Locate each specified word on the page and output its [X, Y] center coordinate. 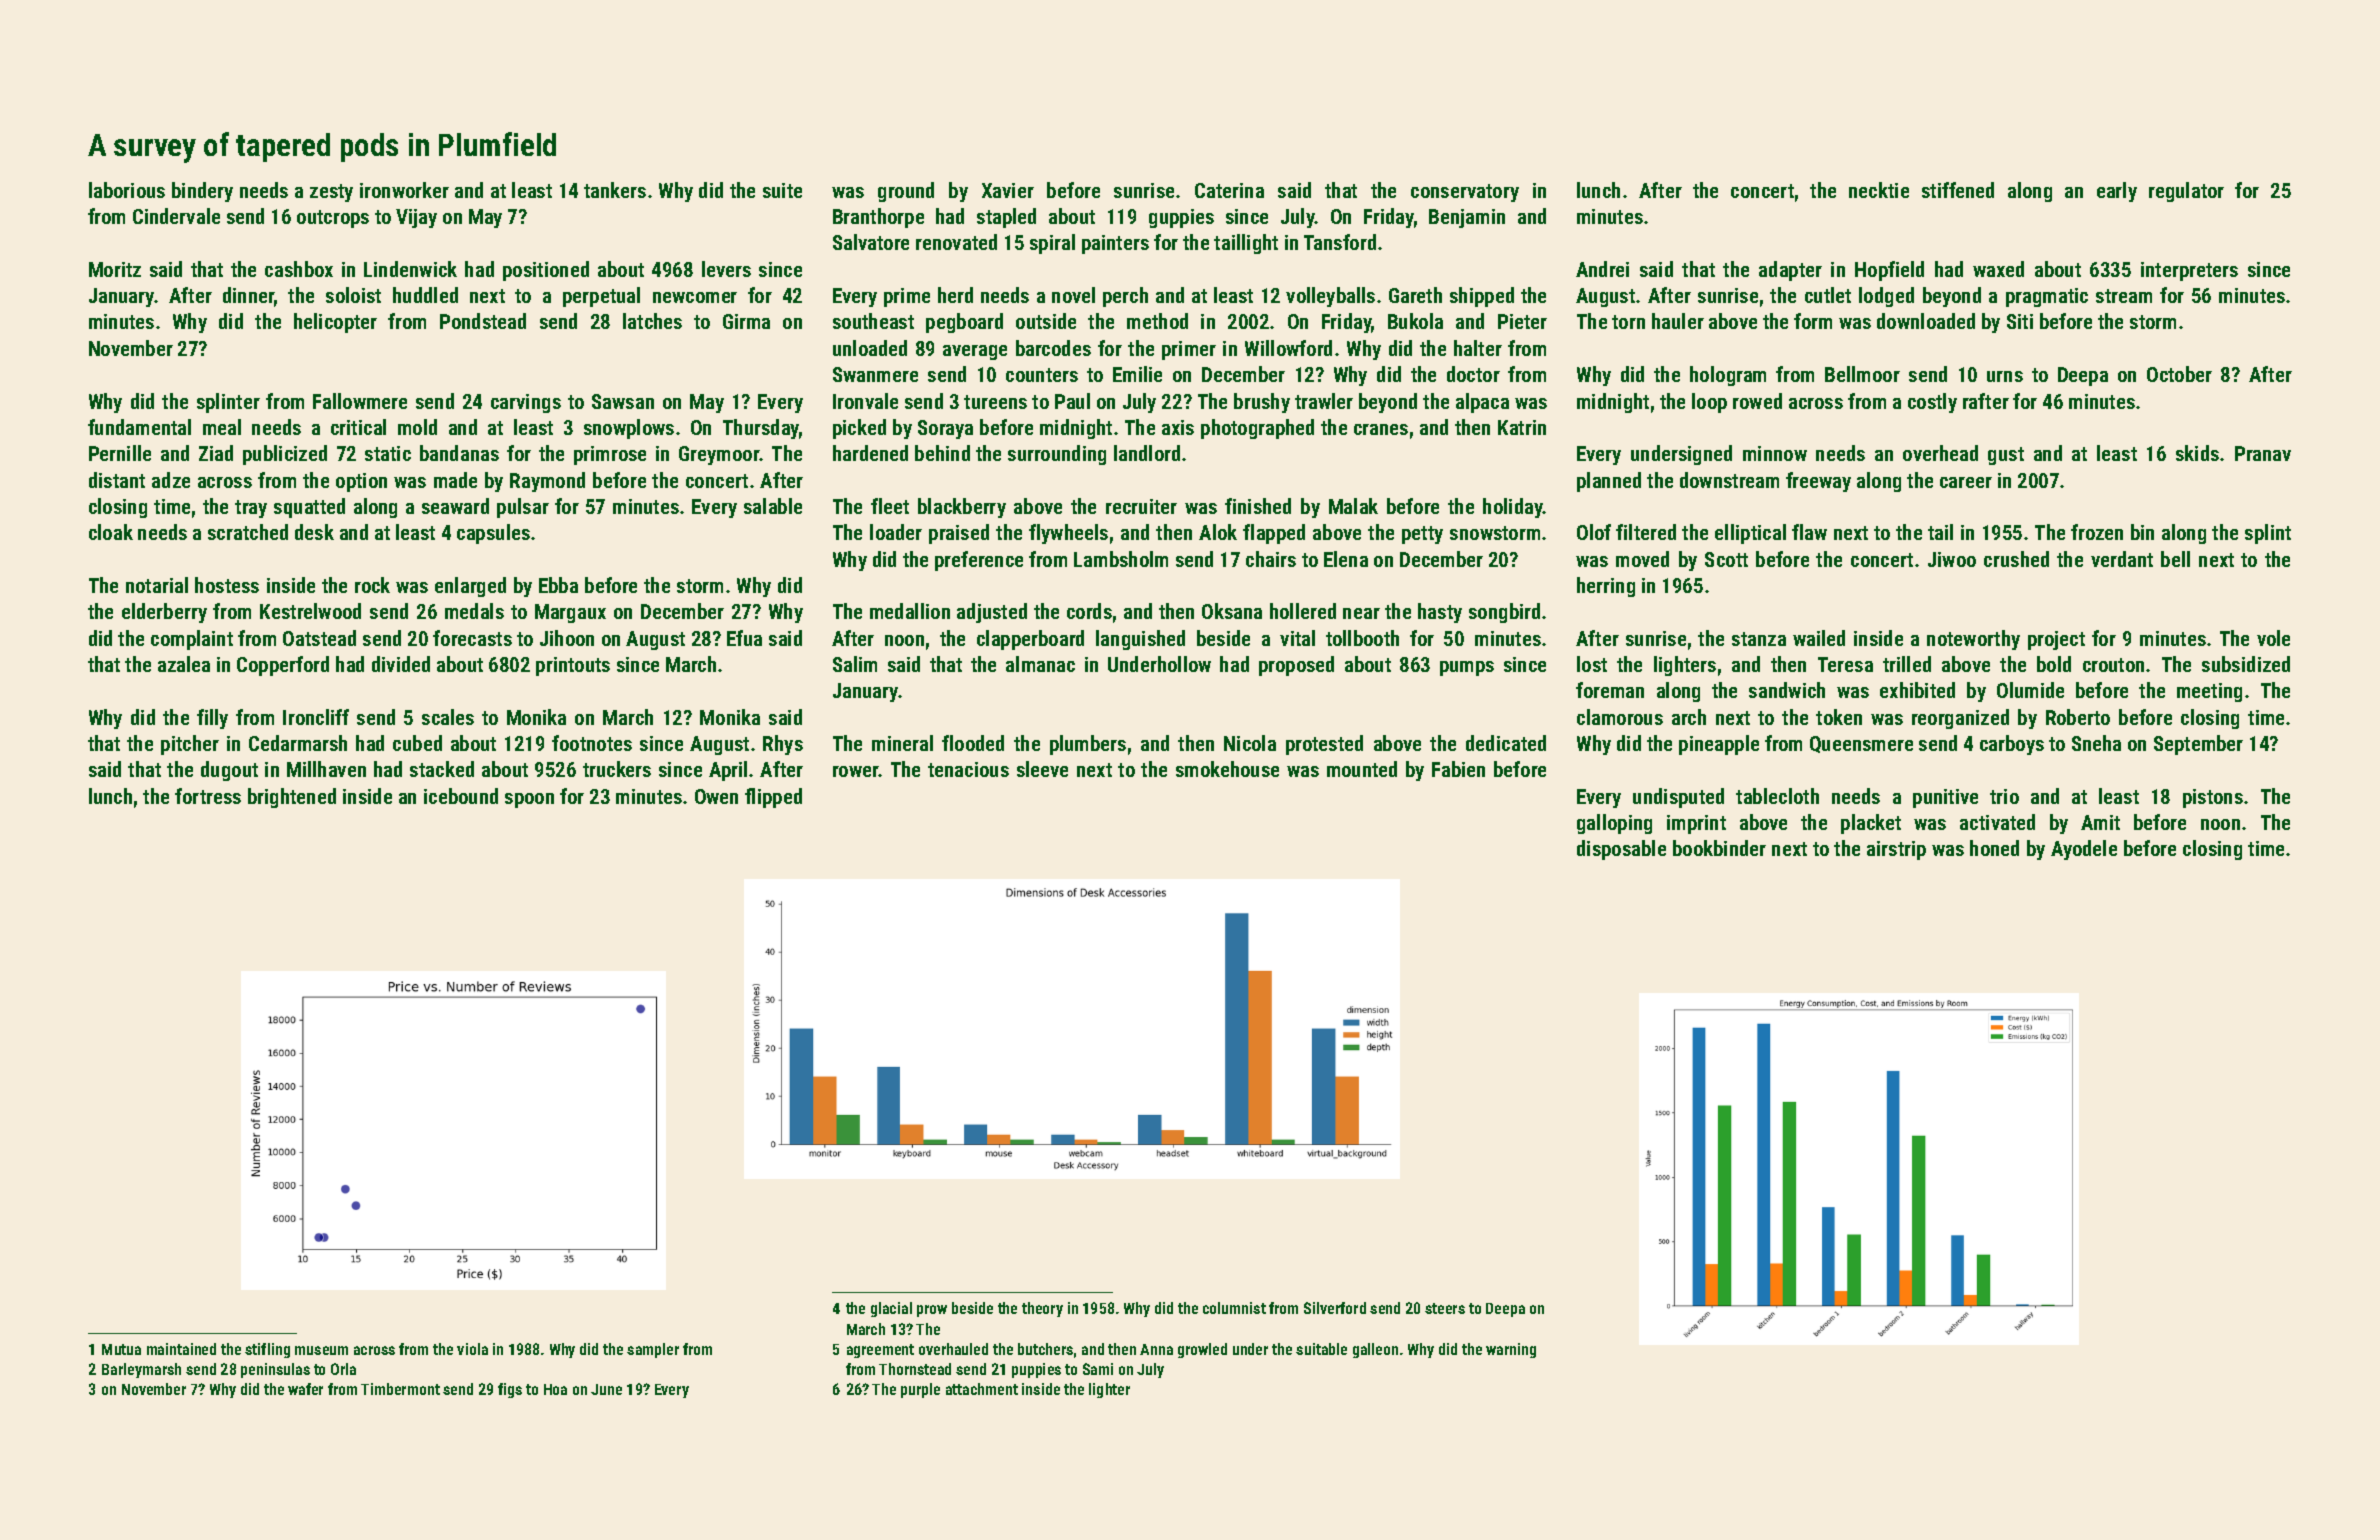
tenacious [968, 769]
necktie [1879, 190]
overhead [1940, 453]
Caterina [1229, 190]
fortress [208, 796]
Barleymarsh [141, 1370]
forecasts [472, 638]
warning [1511, 1350]
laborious [127, 190]
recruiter [1141, 506]
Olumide [2030, 690]
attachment [982, 1389]
